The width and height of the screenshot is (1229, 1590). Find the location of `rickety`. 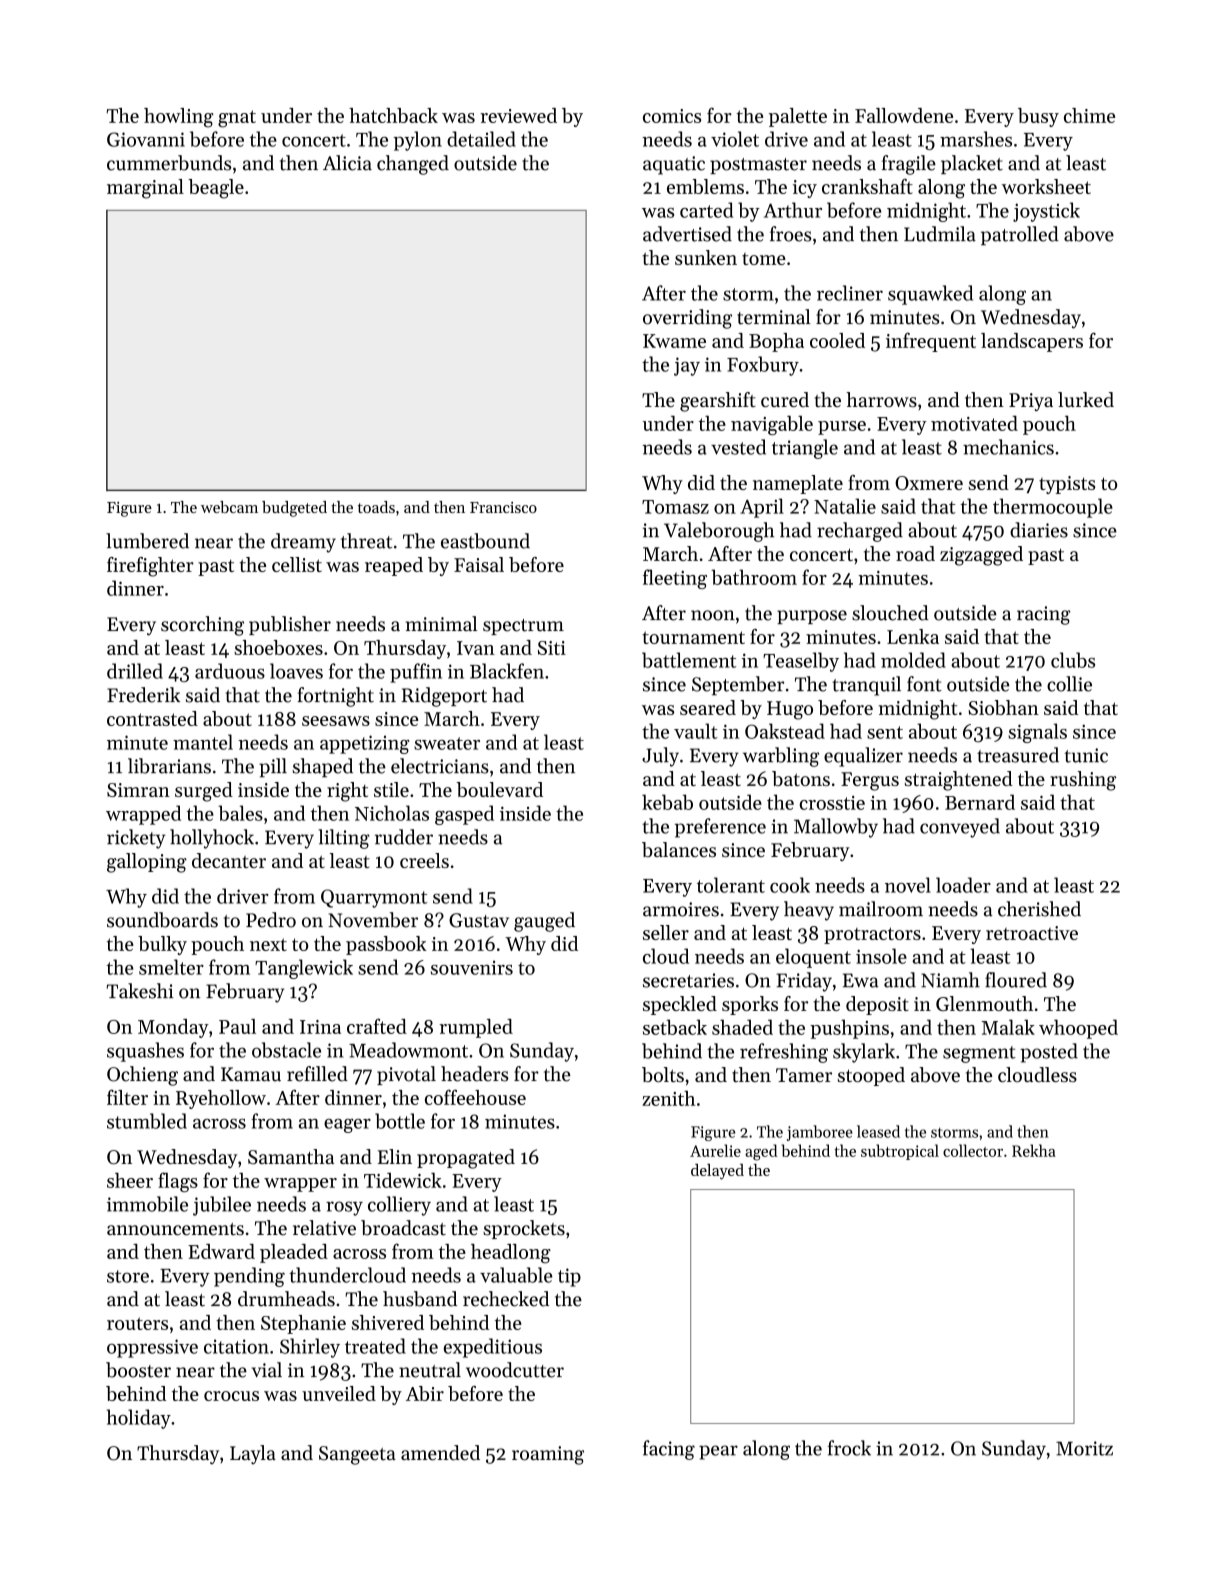

rickety is located at coordinates (136, 839).
